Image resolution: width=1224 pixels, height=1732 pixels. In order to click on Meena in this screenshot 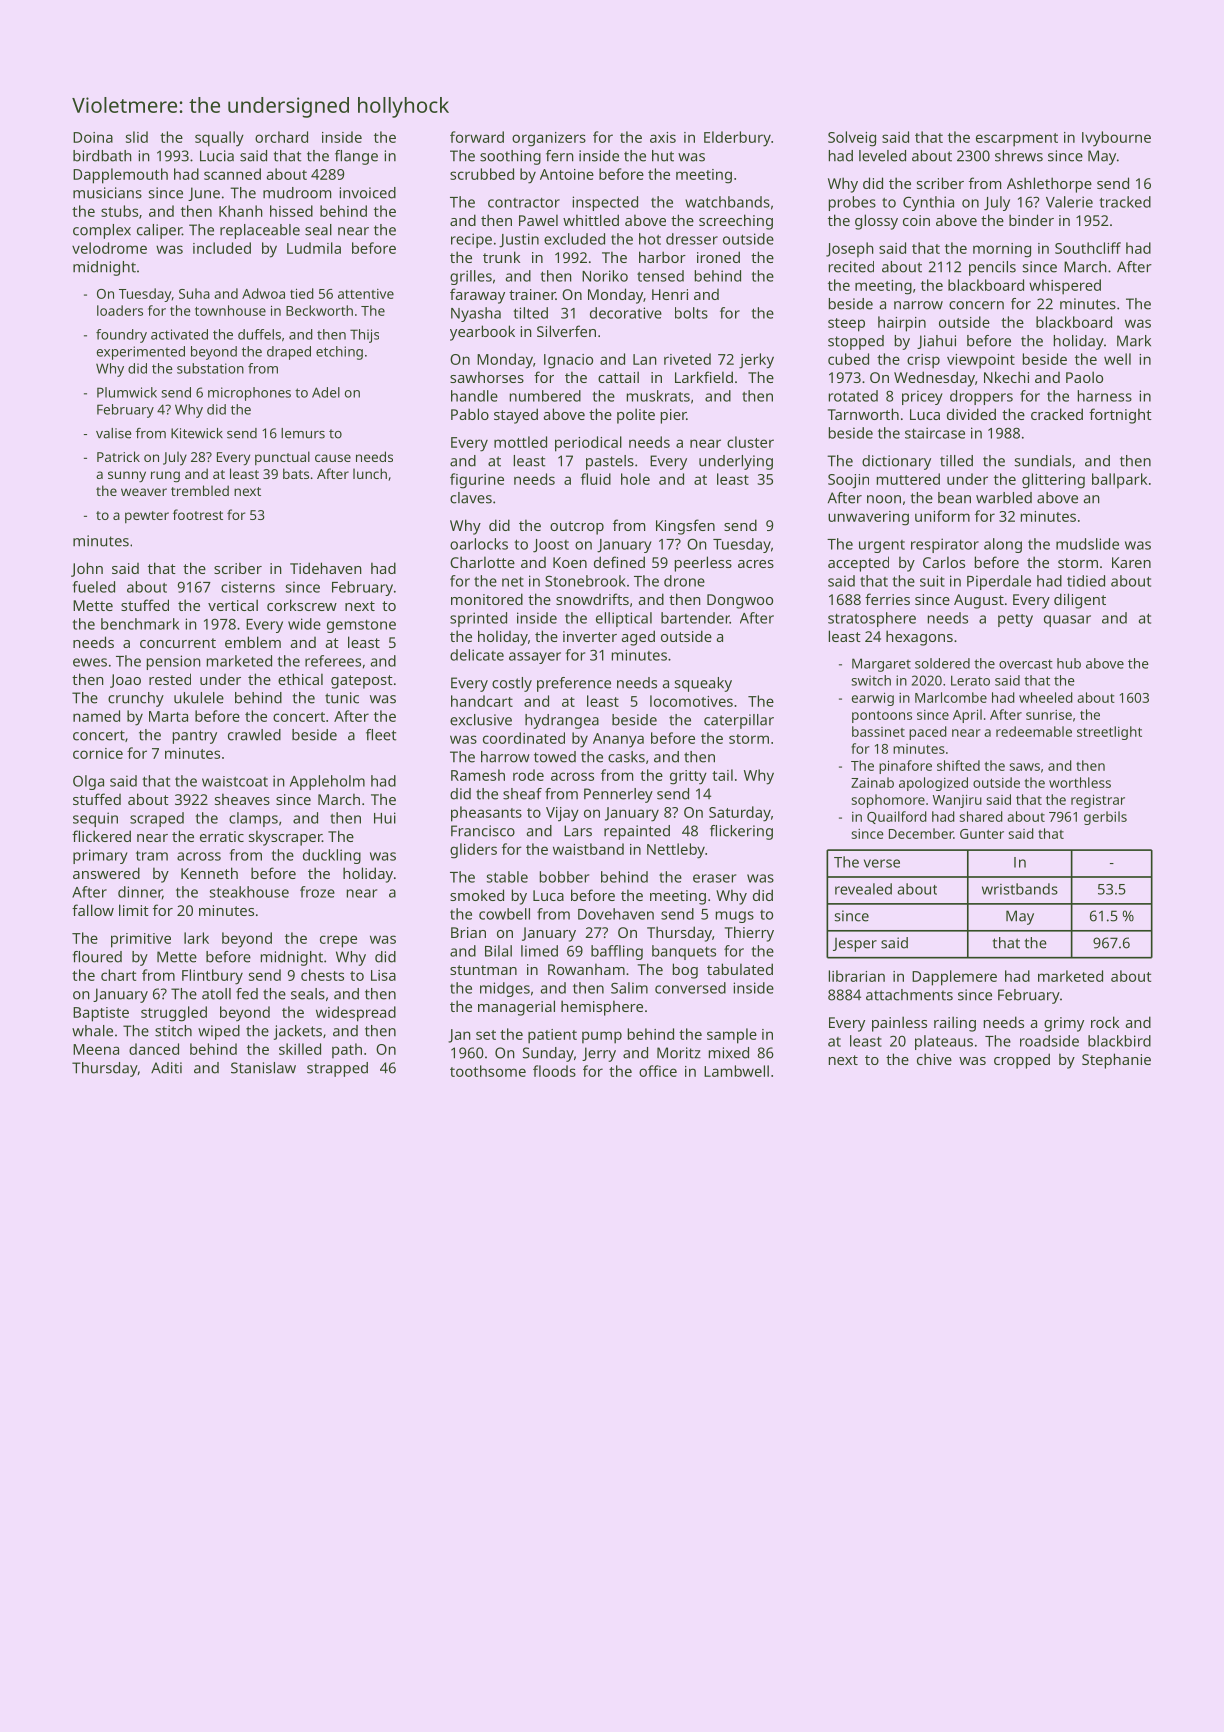, I will do `click(96, 1049)`.
